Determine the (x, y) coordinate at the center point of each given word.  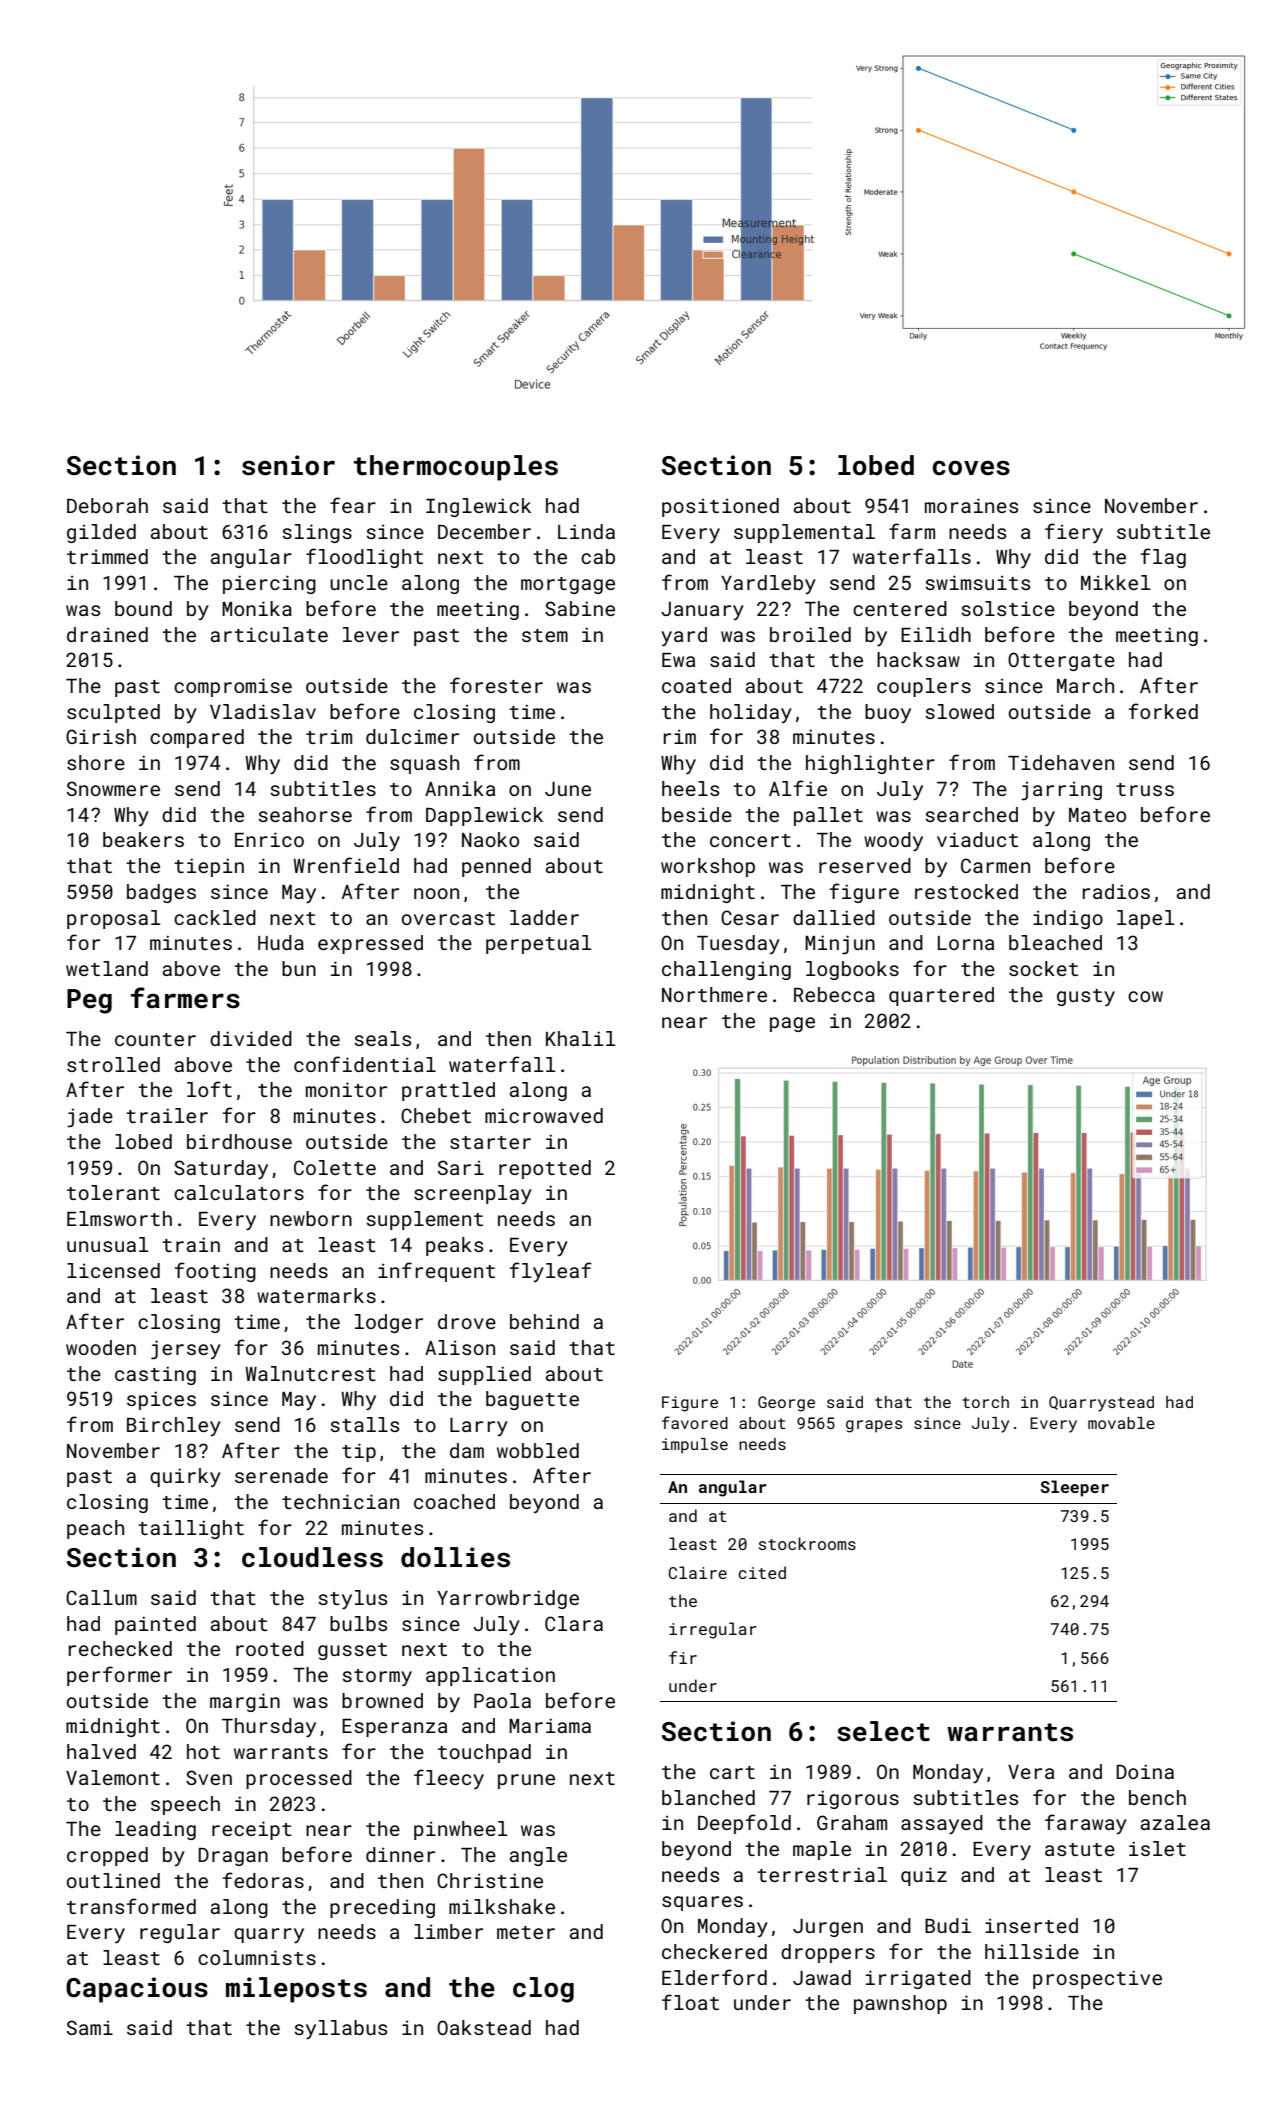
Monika (257, 608)
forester (496, 685)
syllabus (340, 2029)
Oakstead (484, 2027)
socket (1043, 968)
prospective (1097, 1979)
